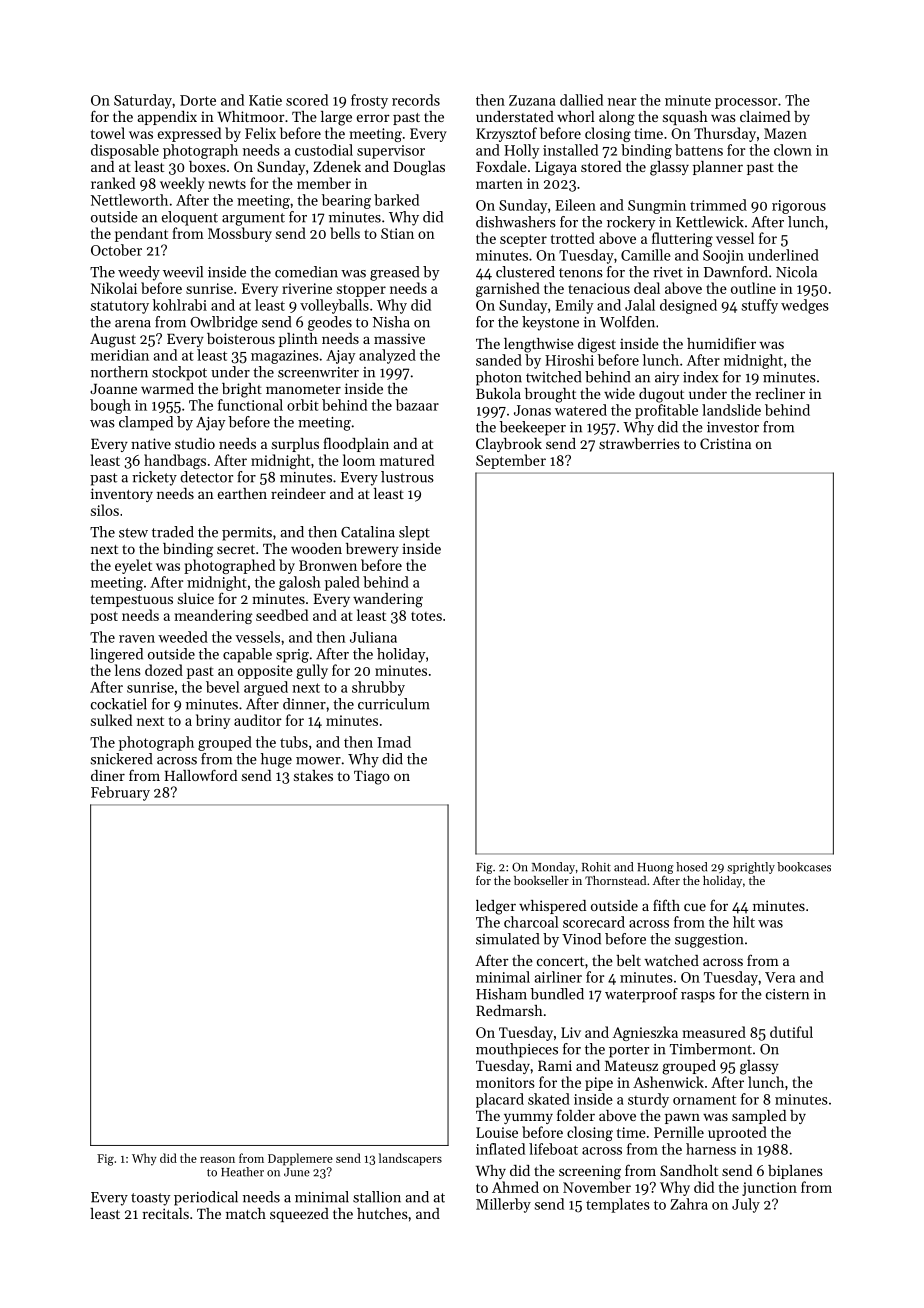  Describe the element at coordinates (330, 323) in the screenshot. I see `geodes` at that location.
